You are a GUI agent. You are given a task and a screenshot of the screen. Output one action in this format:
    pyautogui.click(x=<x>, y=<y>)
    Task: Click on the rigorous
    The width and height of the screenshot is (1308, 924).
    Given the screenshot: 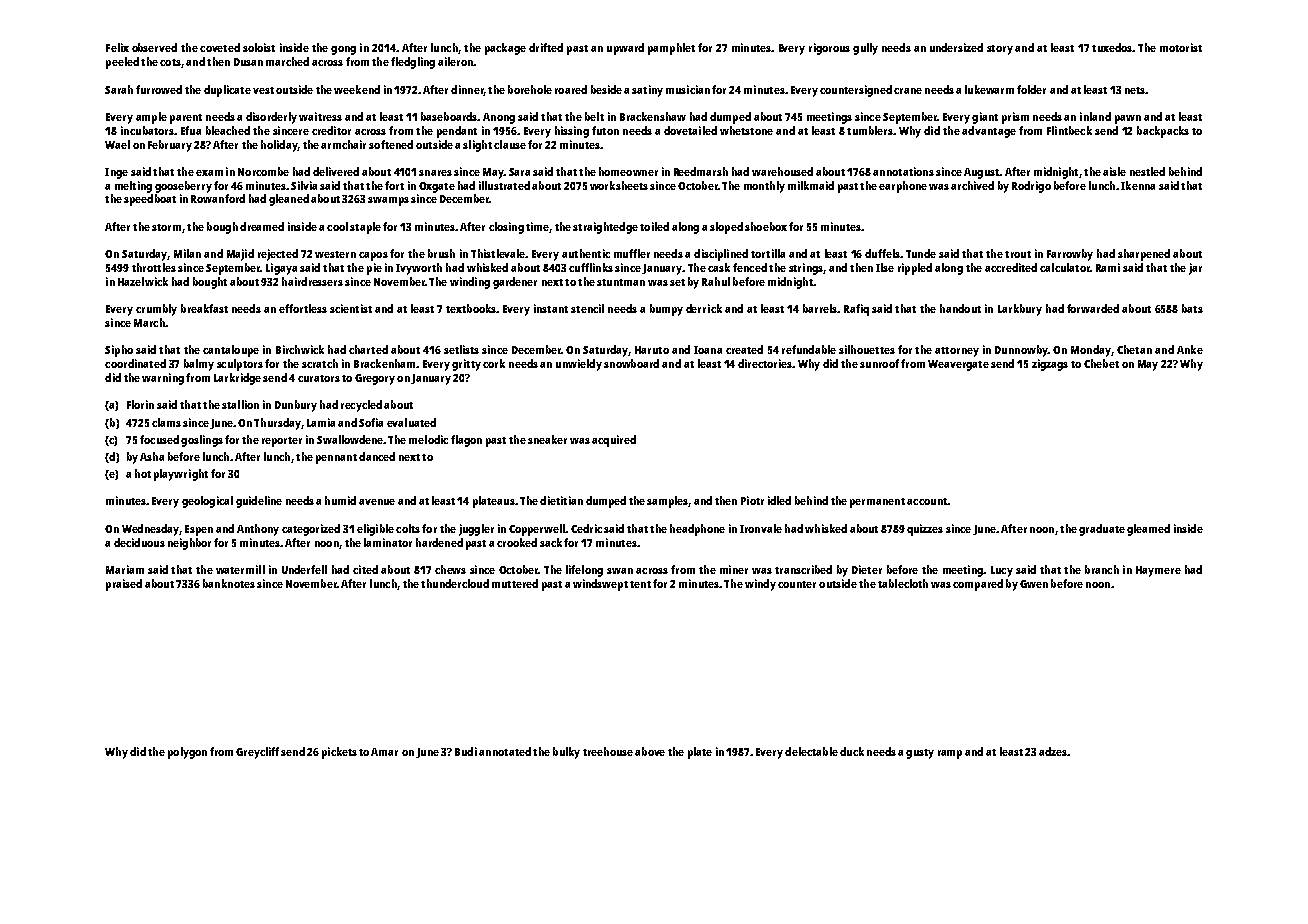 What is the action you would take?
    pyautogui.click(x=829, y=49)
